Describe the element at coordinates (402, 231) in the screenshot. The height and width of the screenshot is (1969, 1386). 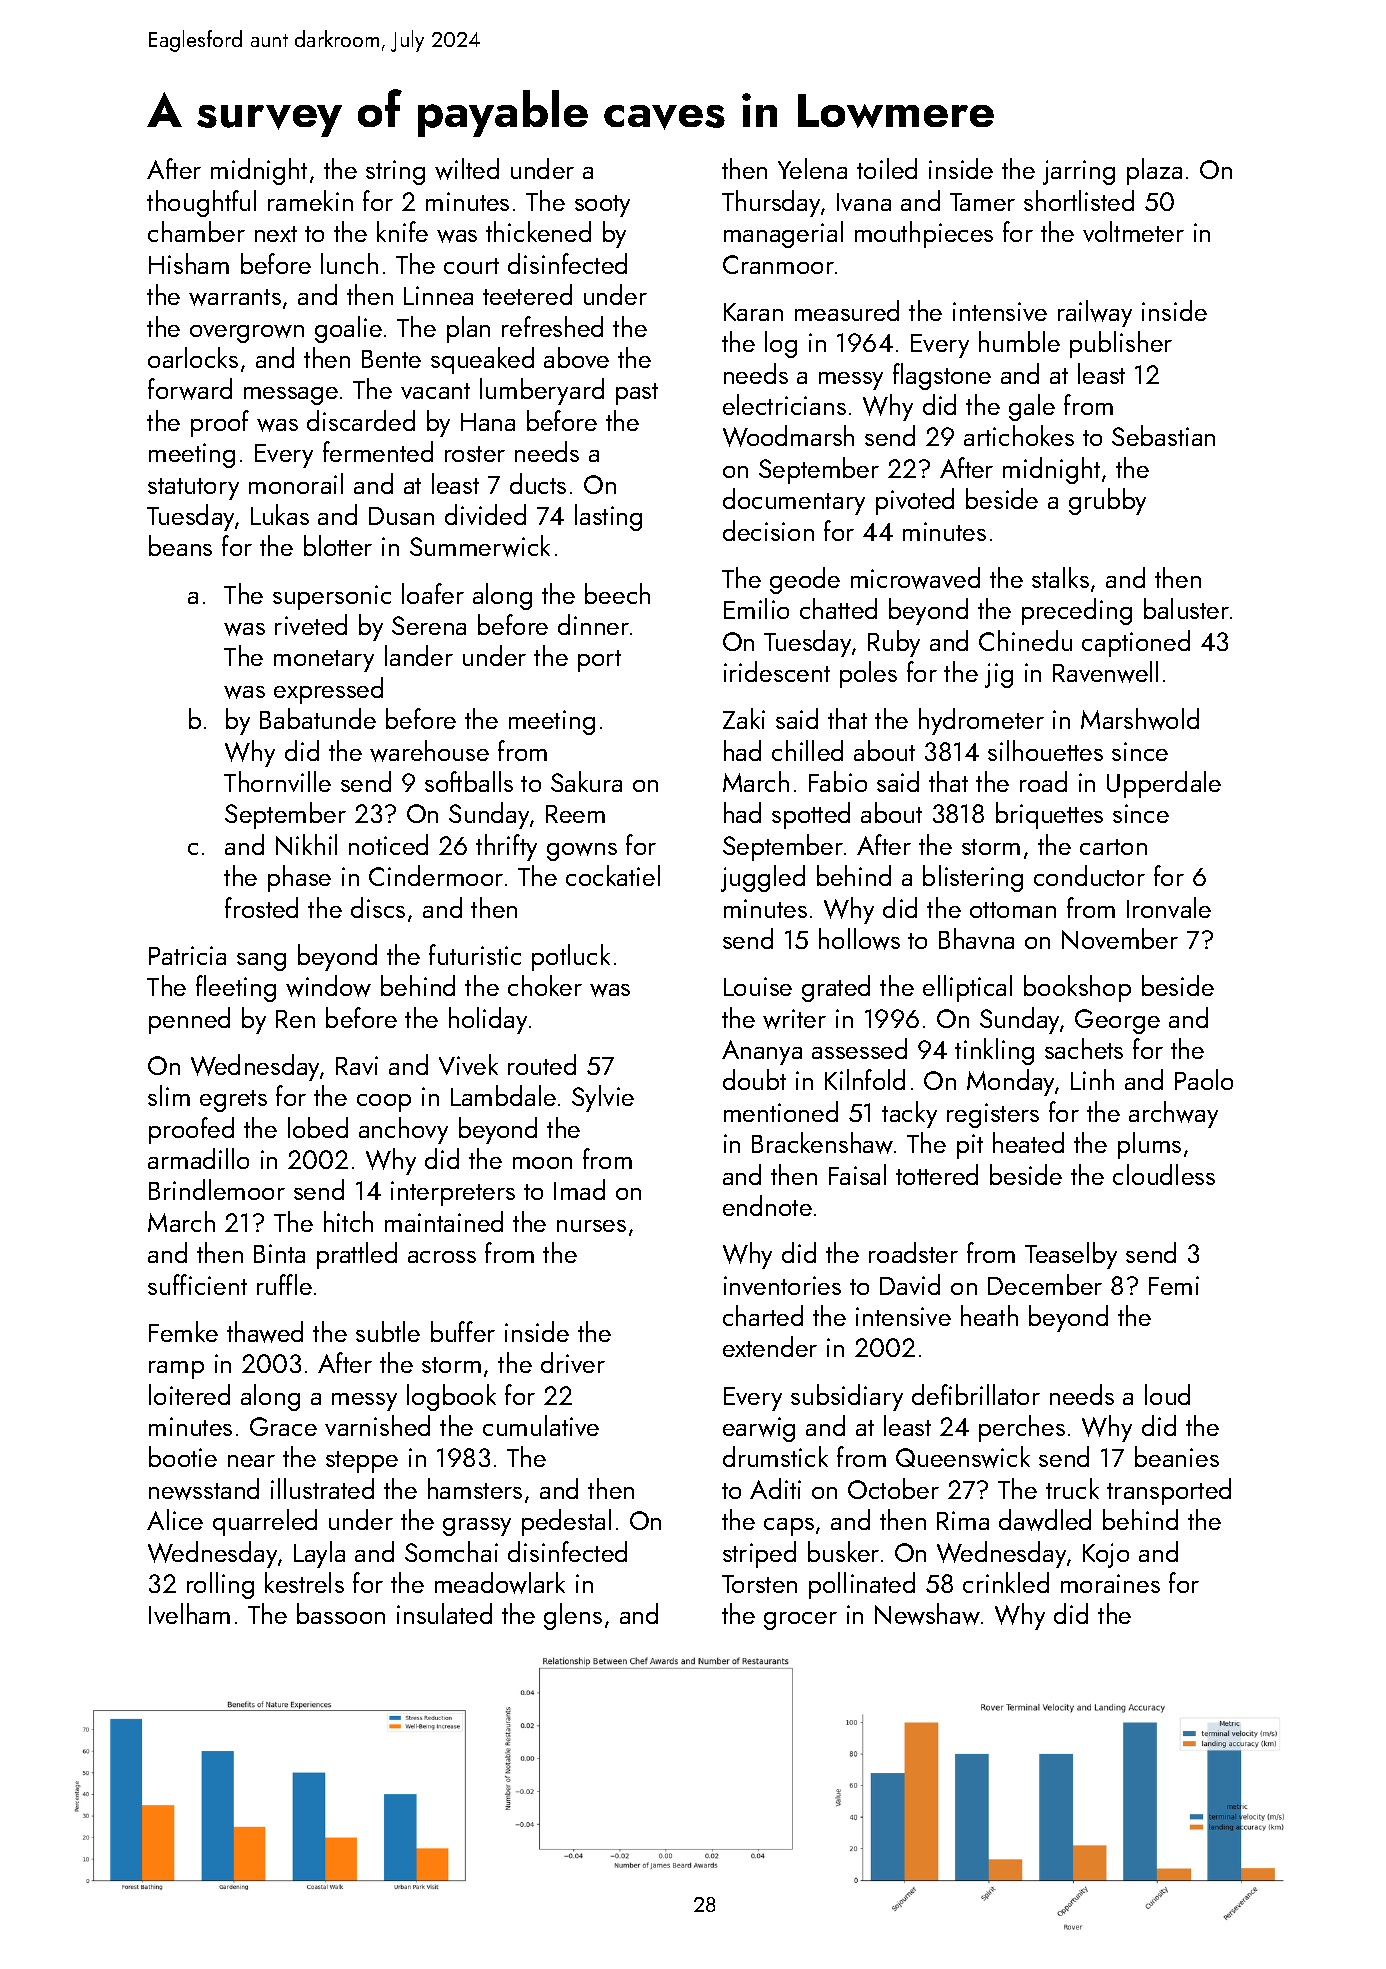
I see `knife` at that location.
